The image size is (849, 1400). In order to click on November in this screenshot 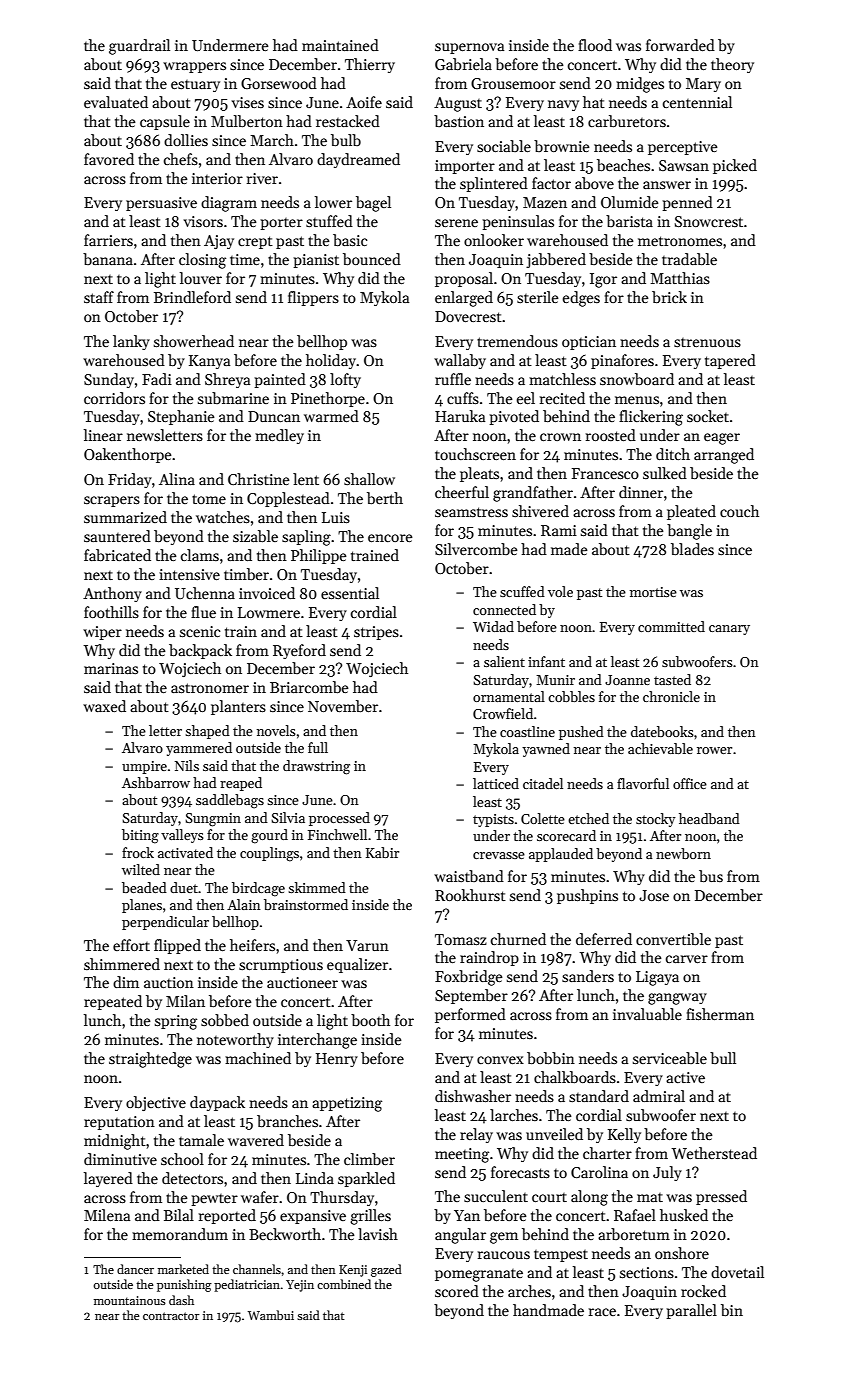, I will do `click(343, 706)`.
